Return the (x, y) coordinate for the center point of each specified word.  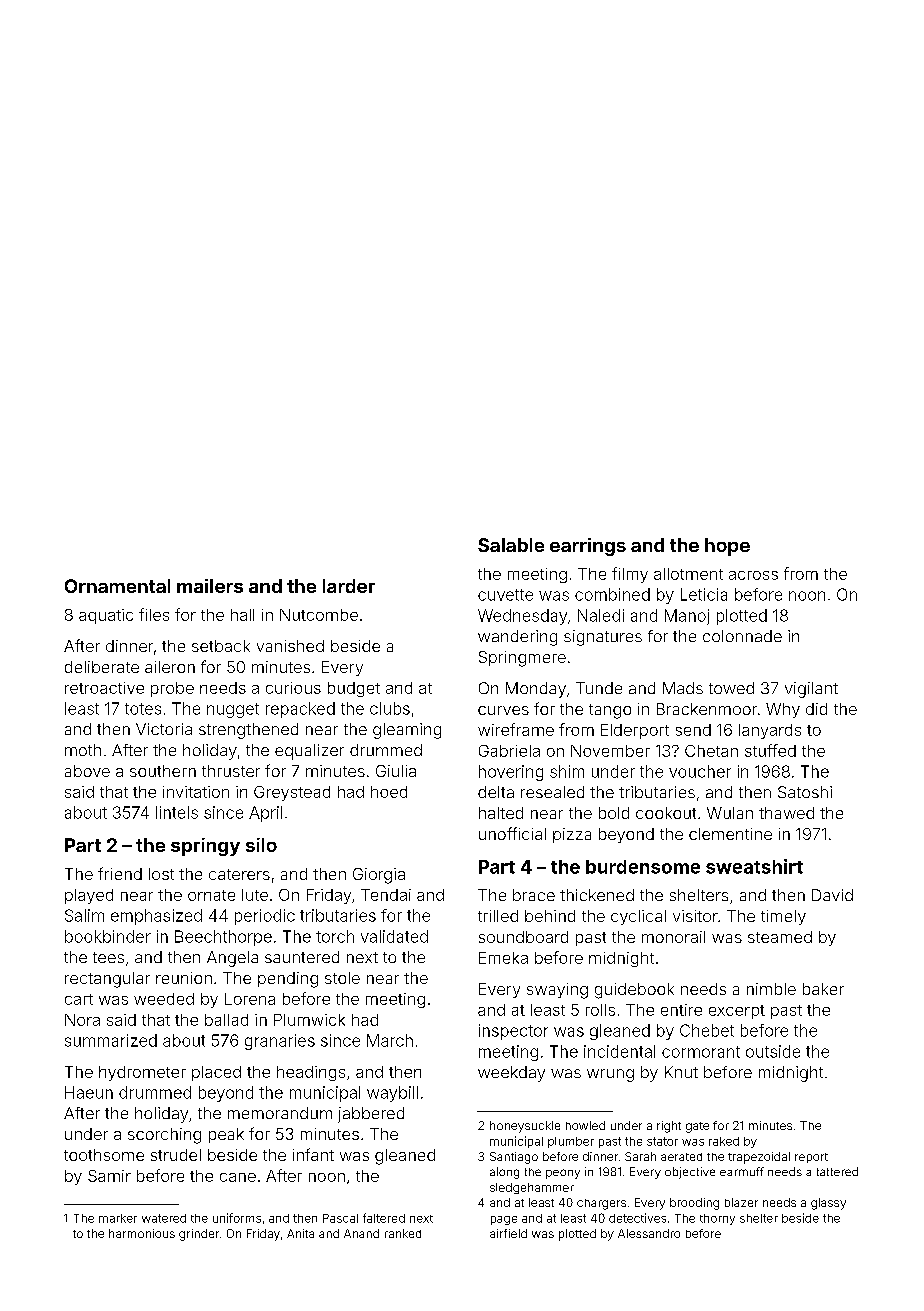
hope (727, 547)
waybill (392, 1094)
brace (534, 895)
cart (79, 999)
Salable (511, 545)
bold (614, 813)
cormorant (701, 1052)
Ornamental (117, 586)
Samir (109, 1176)
